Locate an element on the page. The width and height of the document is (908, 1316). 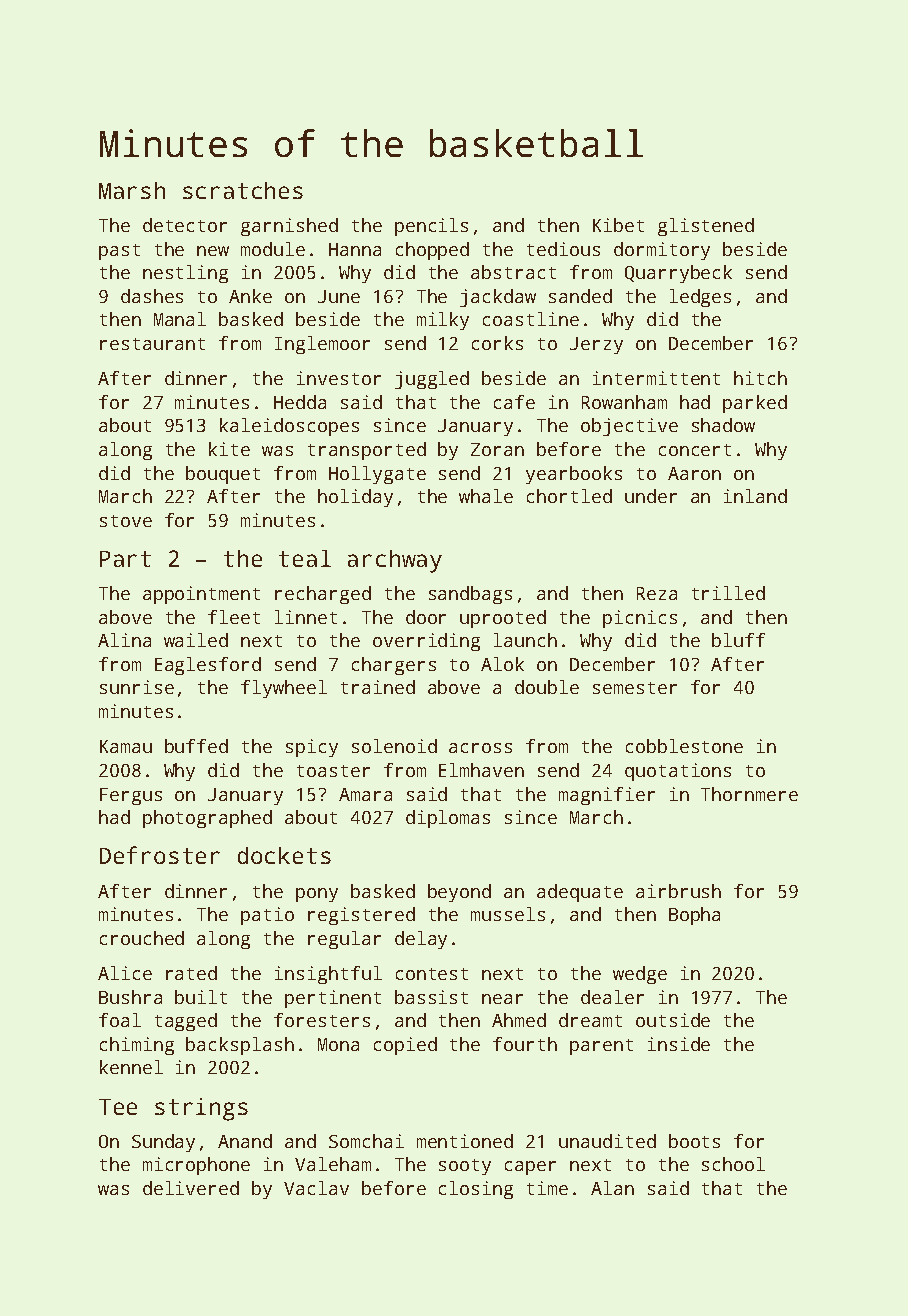
holiday is located at coordinates (355, 498).
